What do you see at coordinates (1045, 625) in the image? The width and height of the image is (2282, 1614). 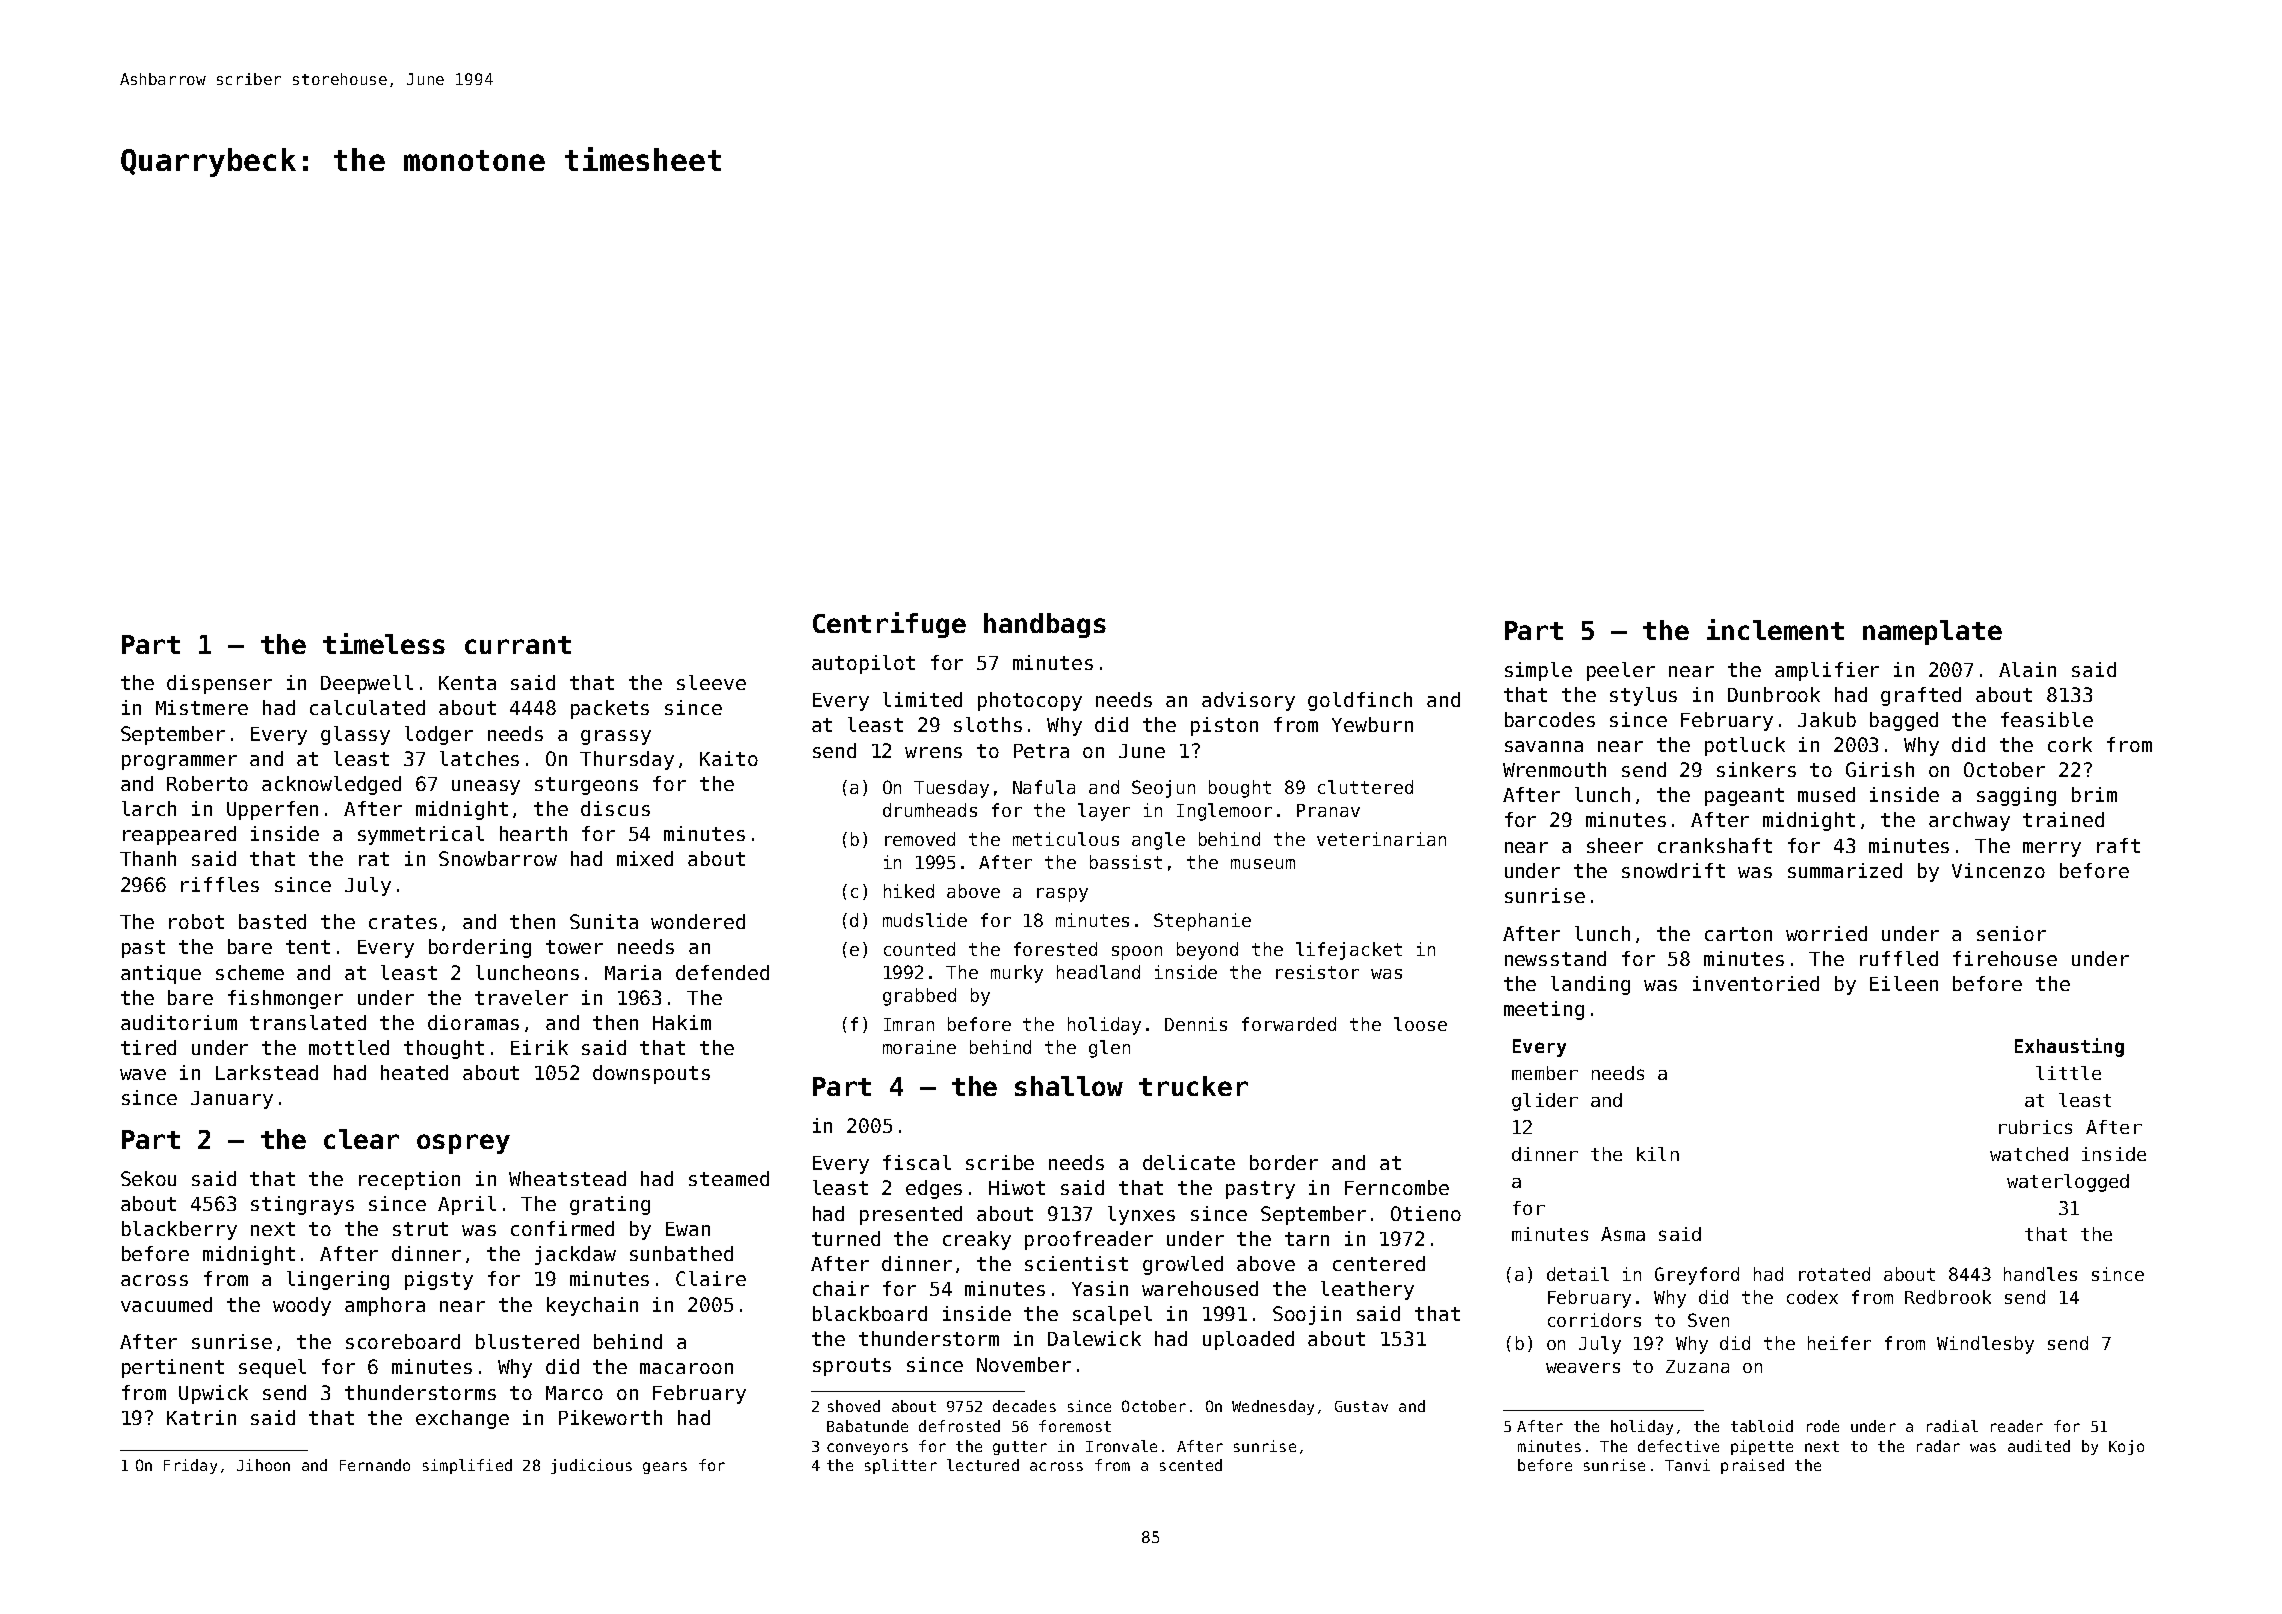 I see `handbags` at bounding box center [1045, 625].
